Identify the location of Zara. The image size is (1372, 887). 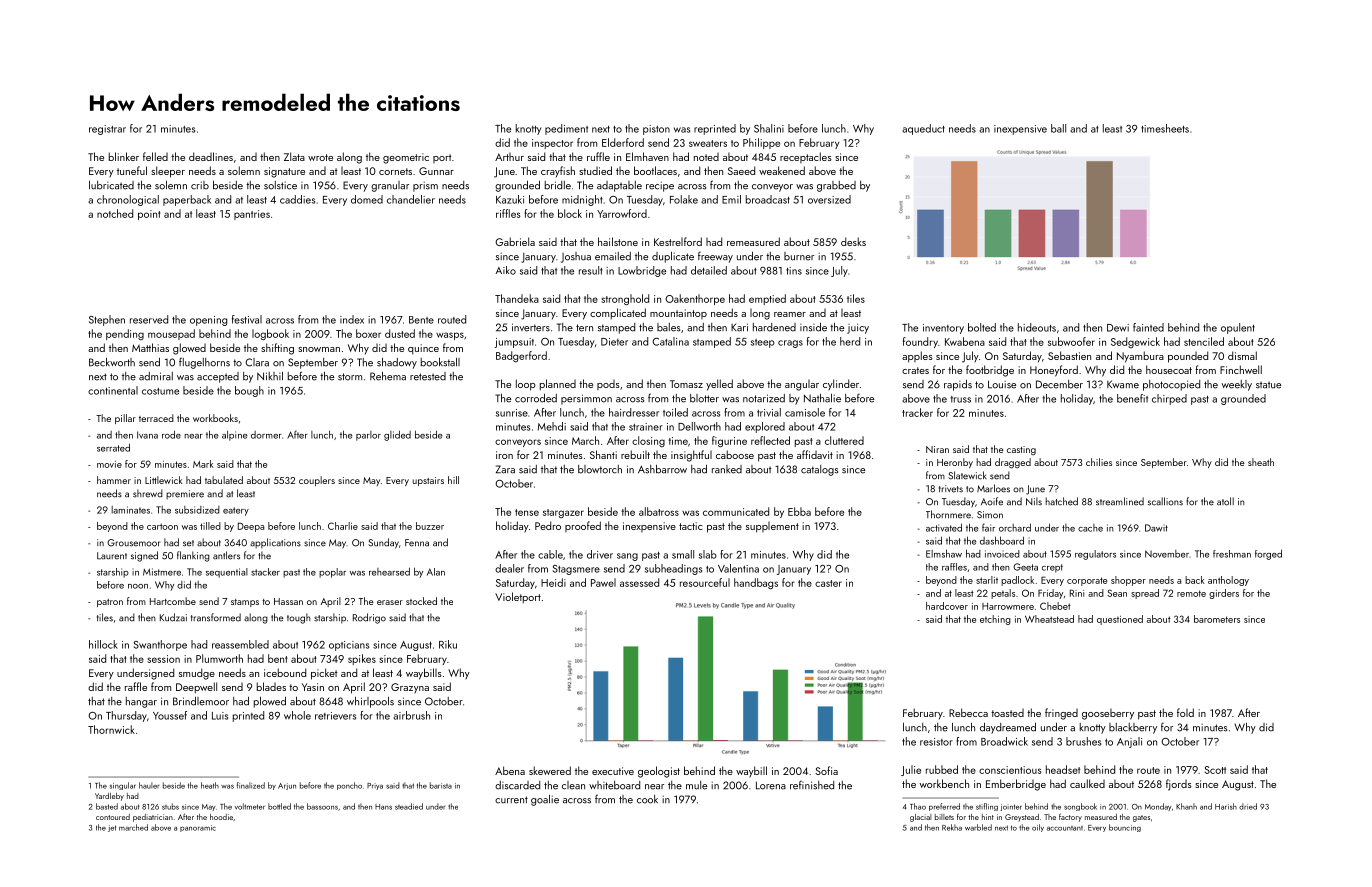
(505, 469).
